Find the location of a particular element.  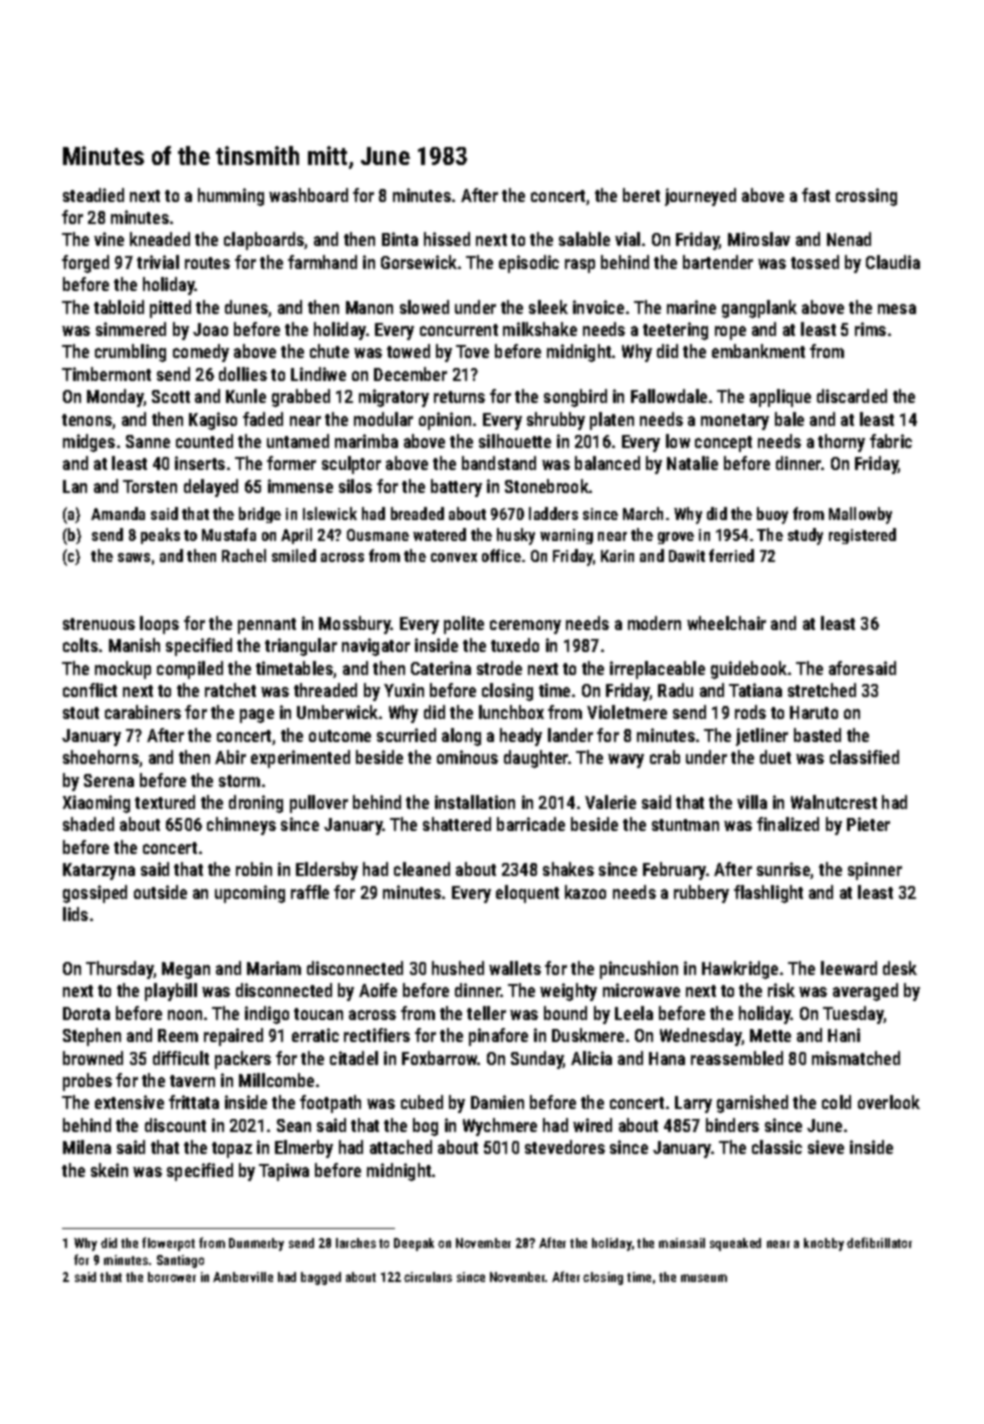

lunchbox is located at coordinates (511, 712).
